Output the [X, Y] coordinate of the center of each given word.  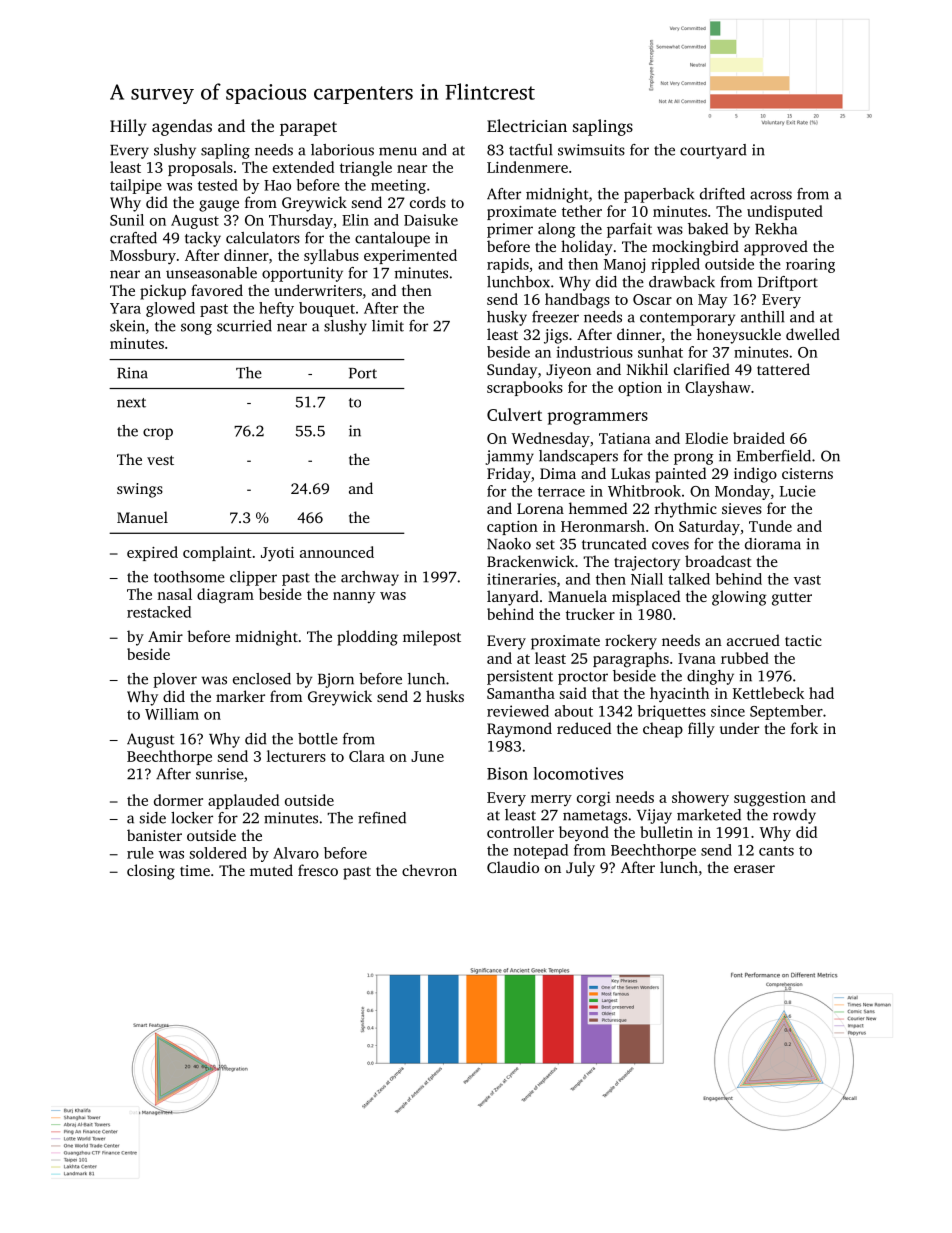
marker [240, 696]
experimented [410, 256]
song [196, 329]
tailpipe [136, 186]
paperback [659, 195]
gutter [792, 599]
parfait [629, 230]
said [573, 693]
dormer [178, 800]
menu [398, 151]
